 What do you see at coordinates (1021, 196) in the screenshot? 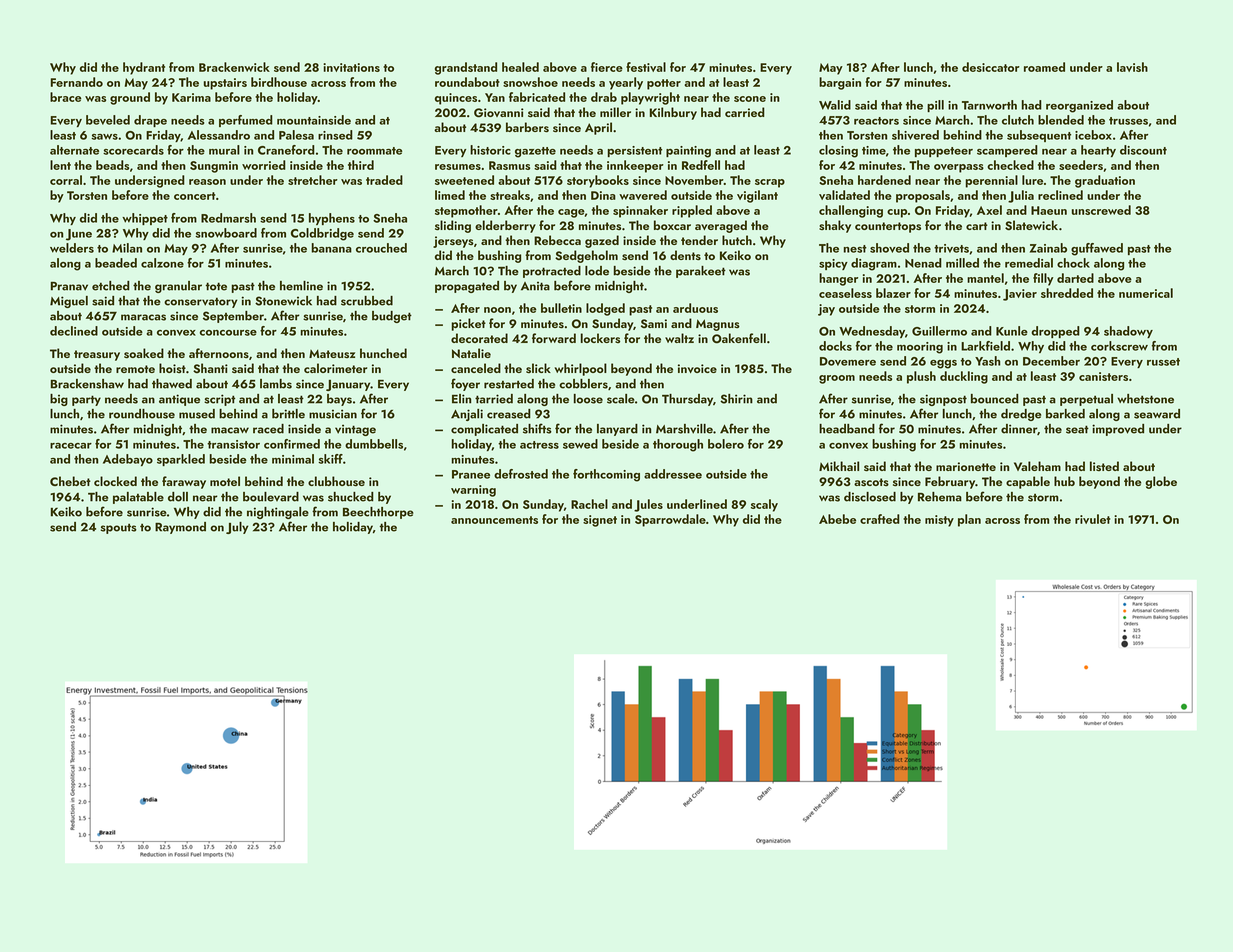
I see `Julia` at bounding box center [1021, 196].
